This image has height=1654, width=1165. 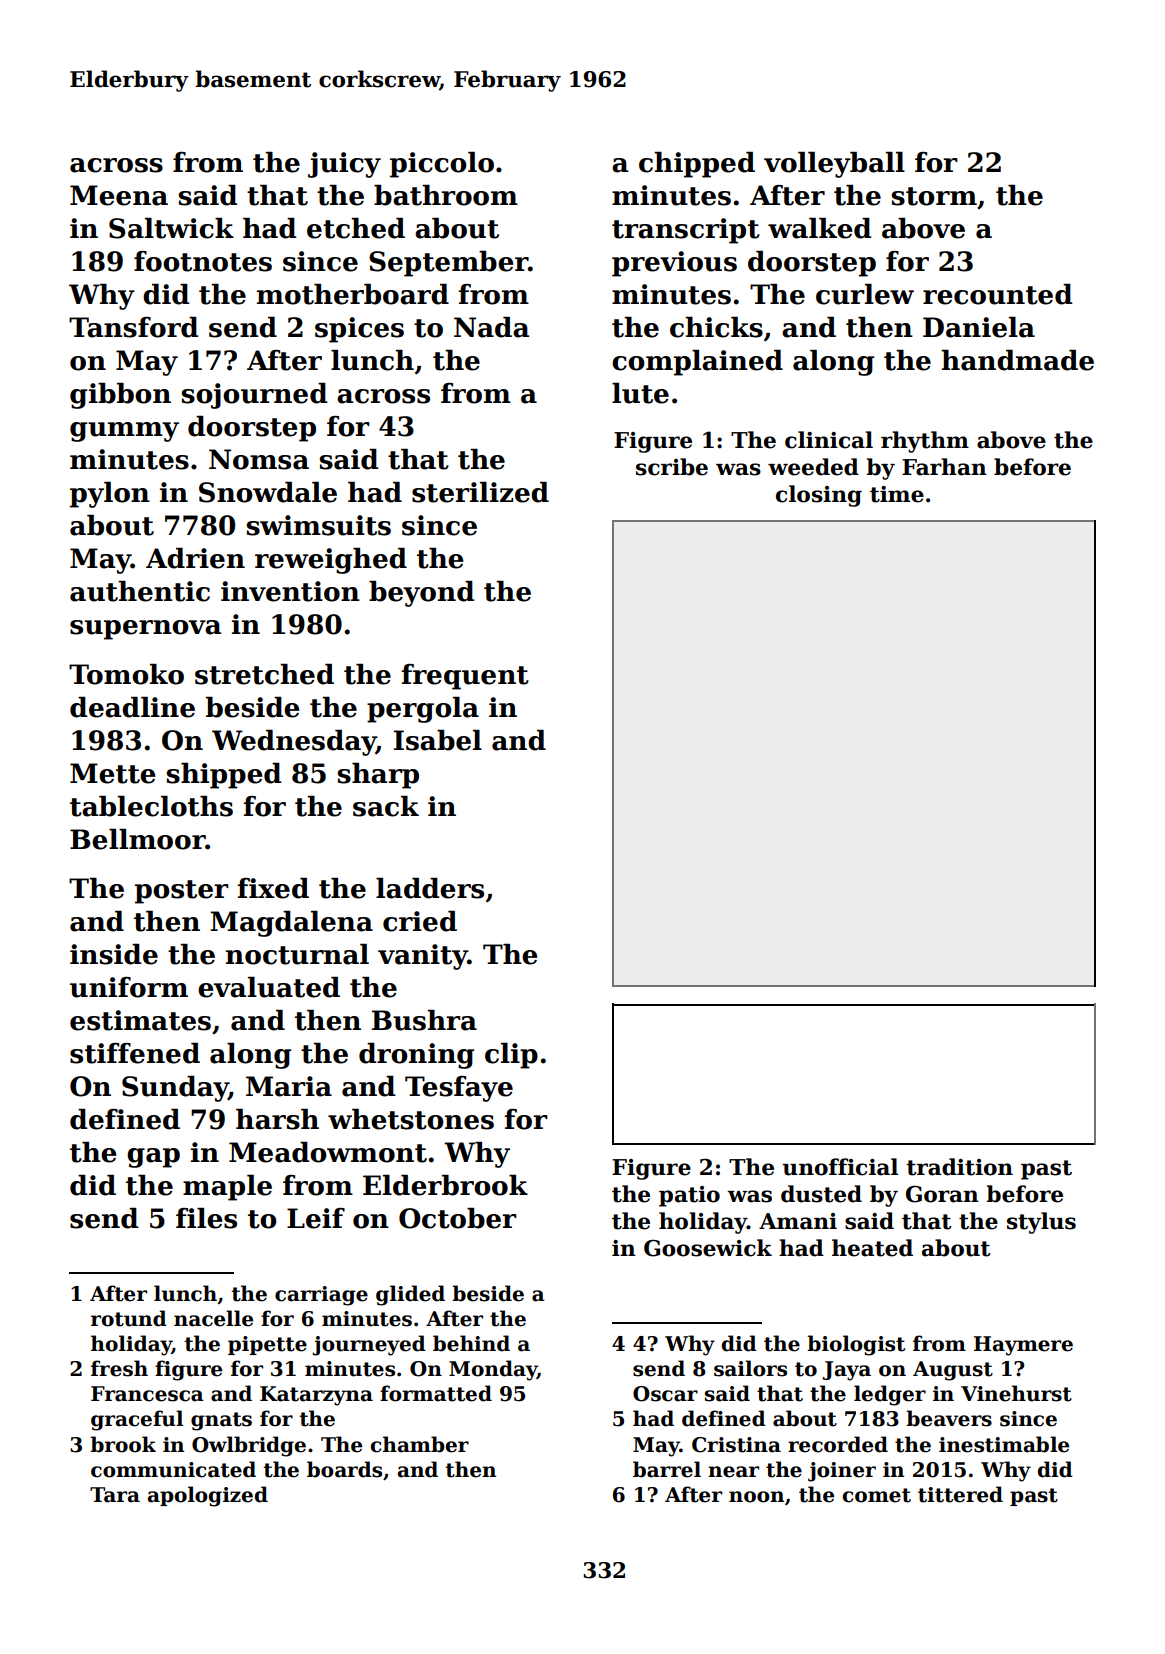 What do you see at coordinates (208, 1496) in the image?
I see `apologized` at bounding box center [208, 1496].
